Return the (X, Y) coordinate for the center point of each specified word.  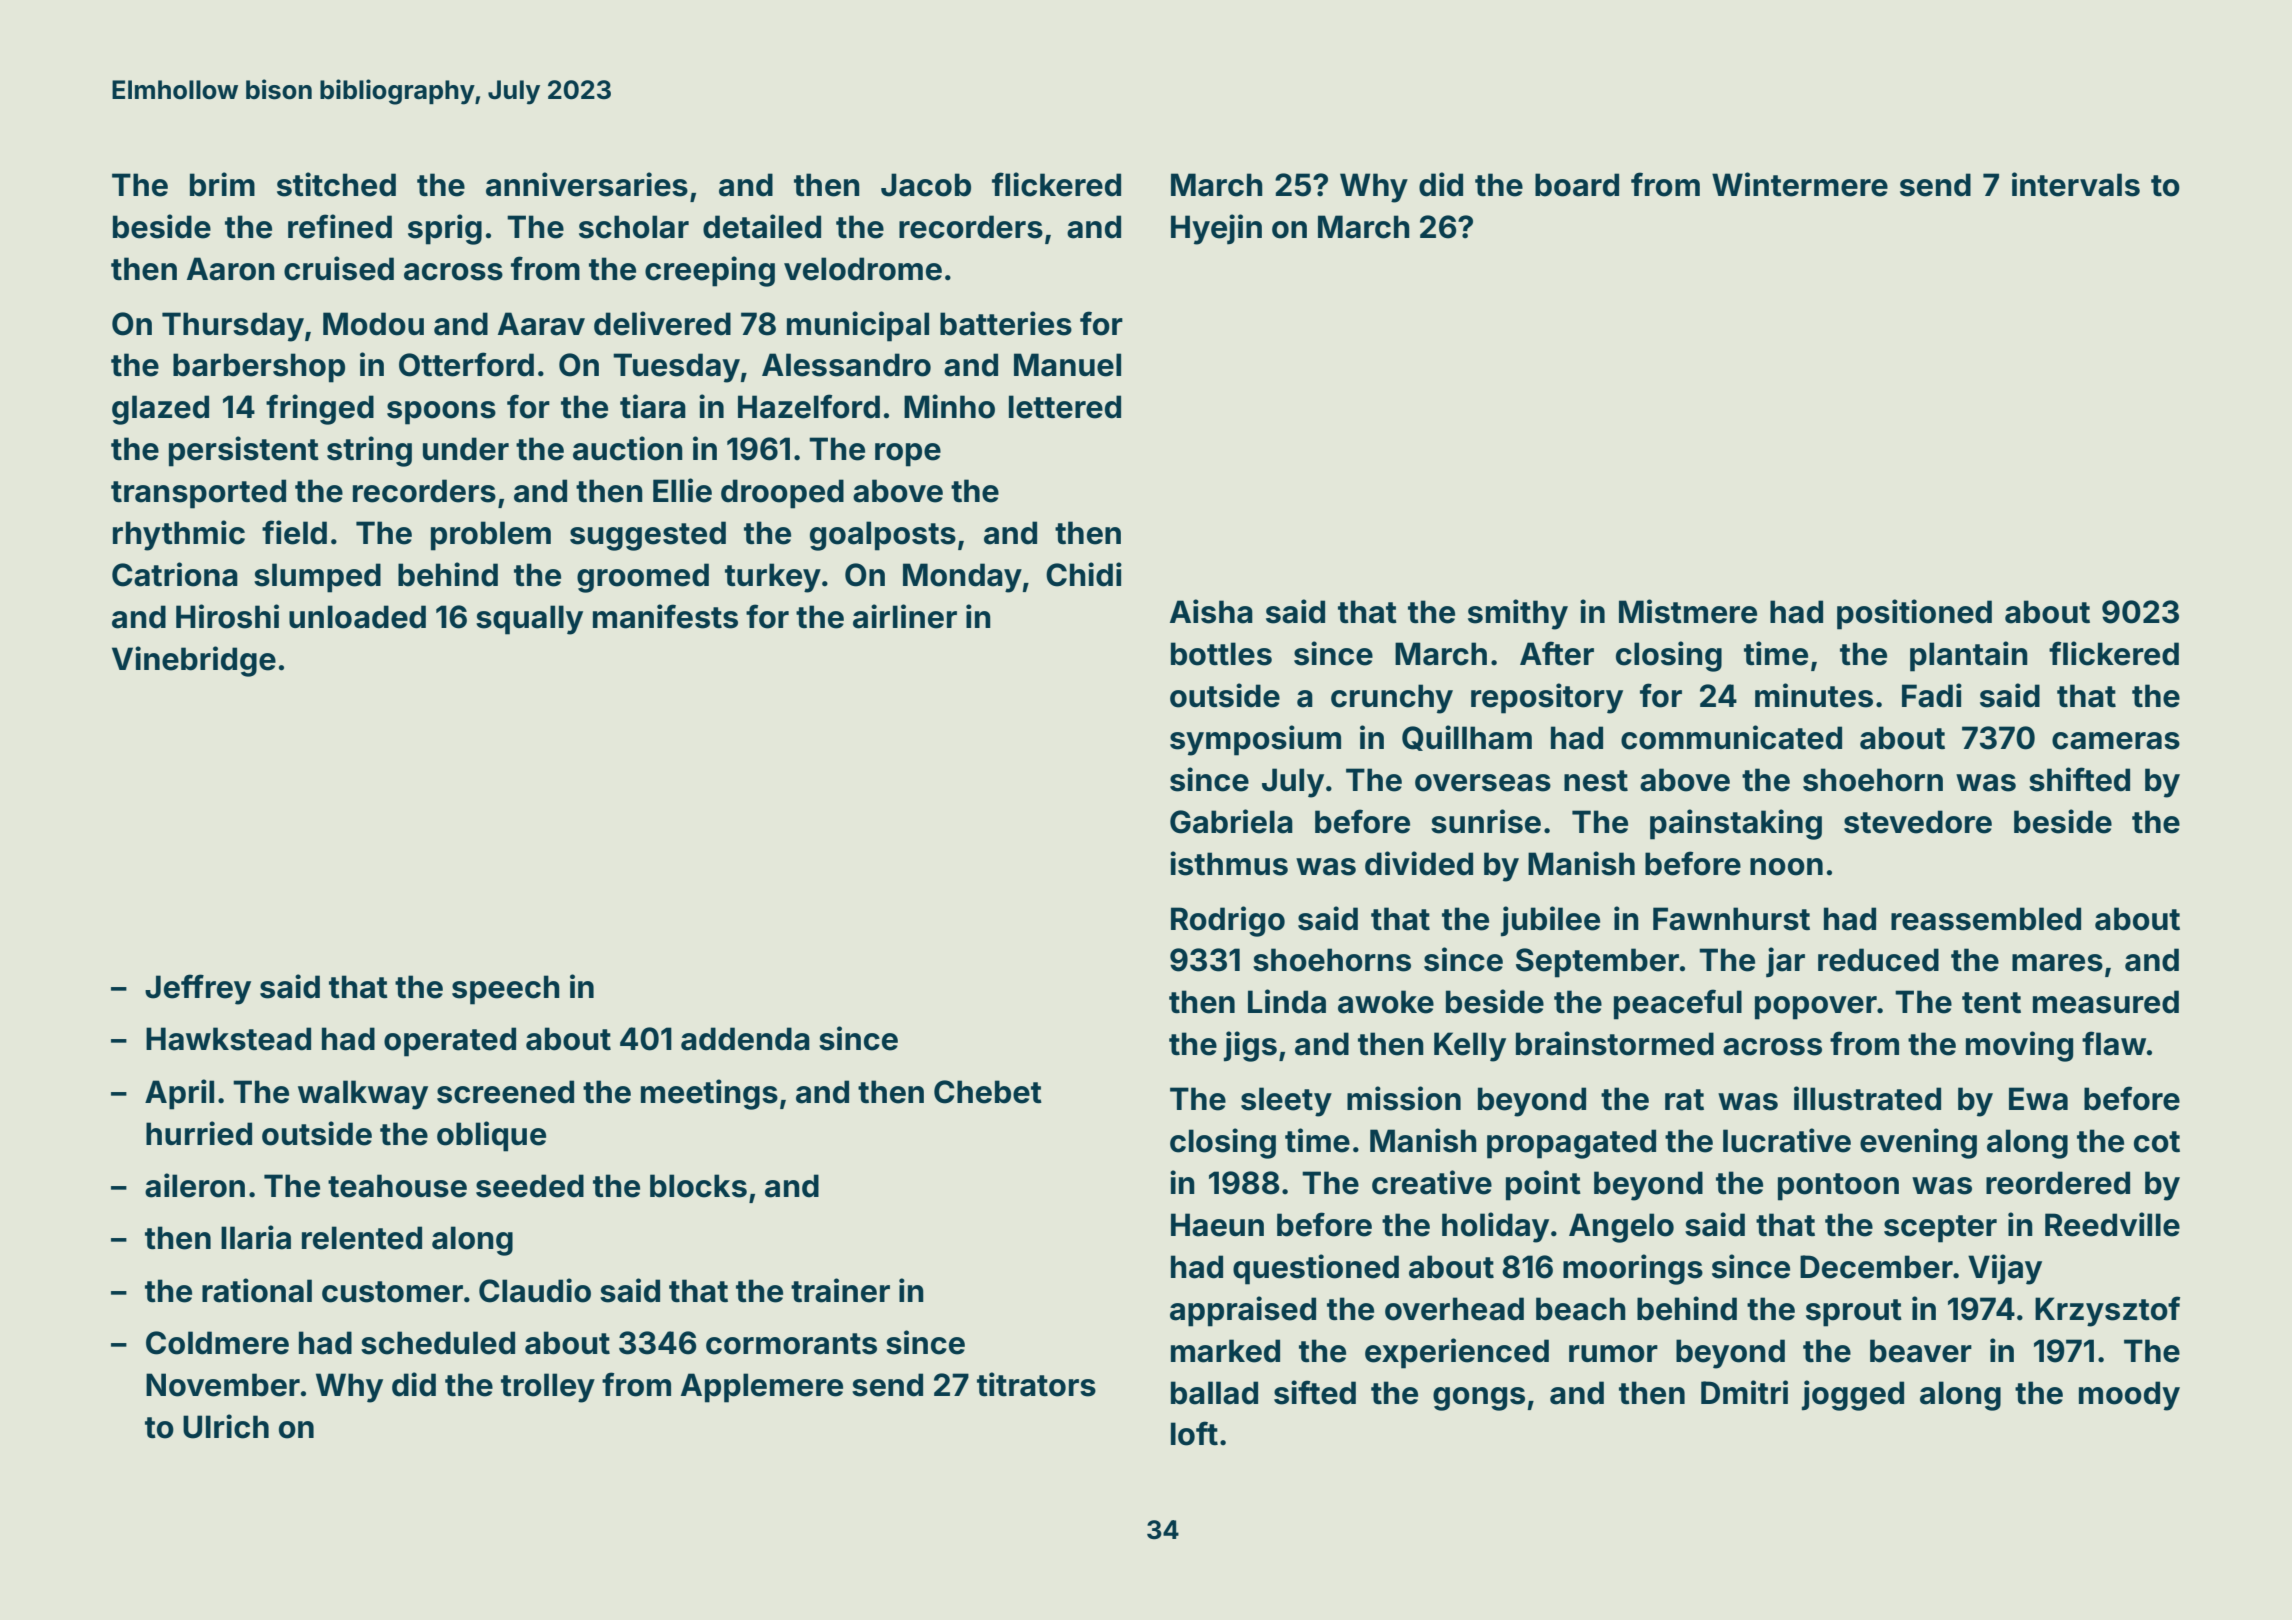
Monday (962, 578)
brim (222, 184)
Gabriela (1231, 821)
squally (529, 620)
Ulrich (226, 1426)
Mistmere (1688, 611)
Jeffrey (198, 989)
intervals (2076, 184)
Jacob (926, 185)
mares (2057, 963)
